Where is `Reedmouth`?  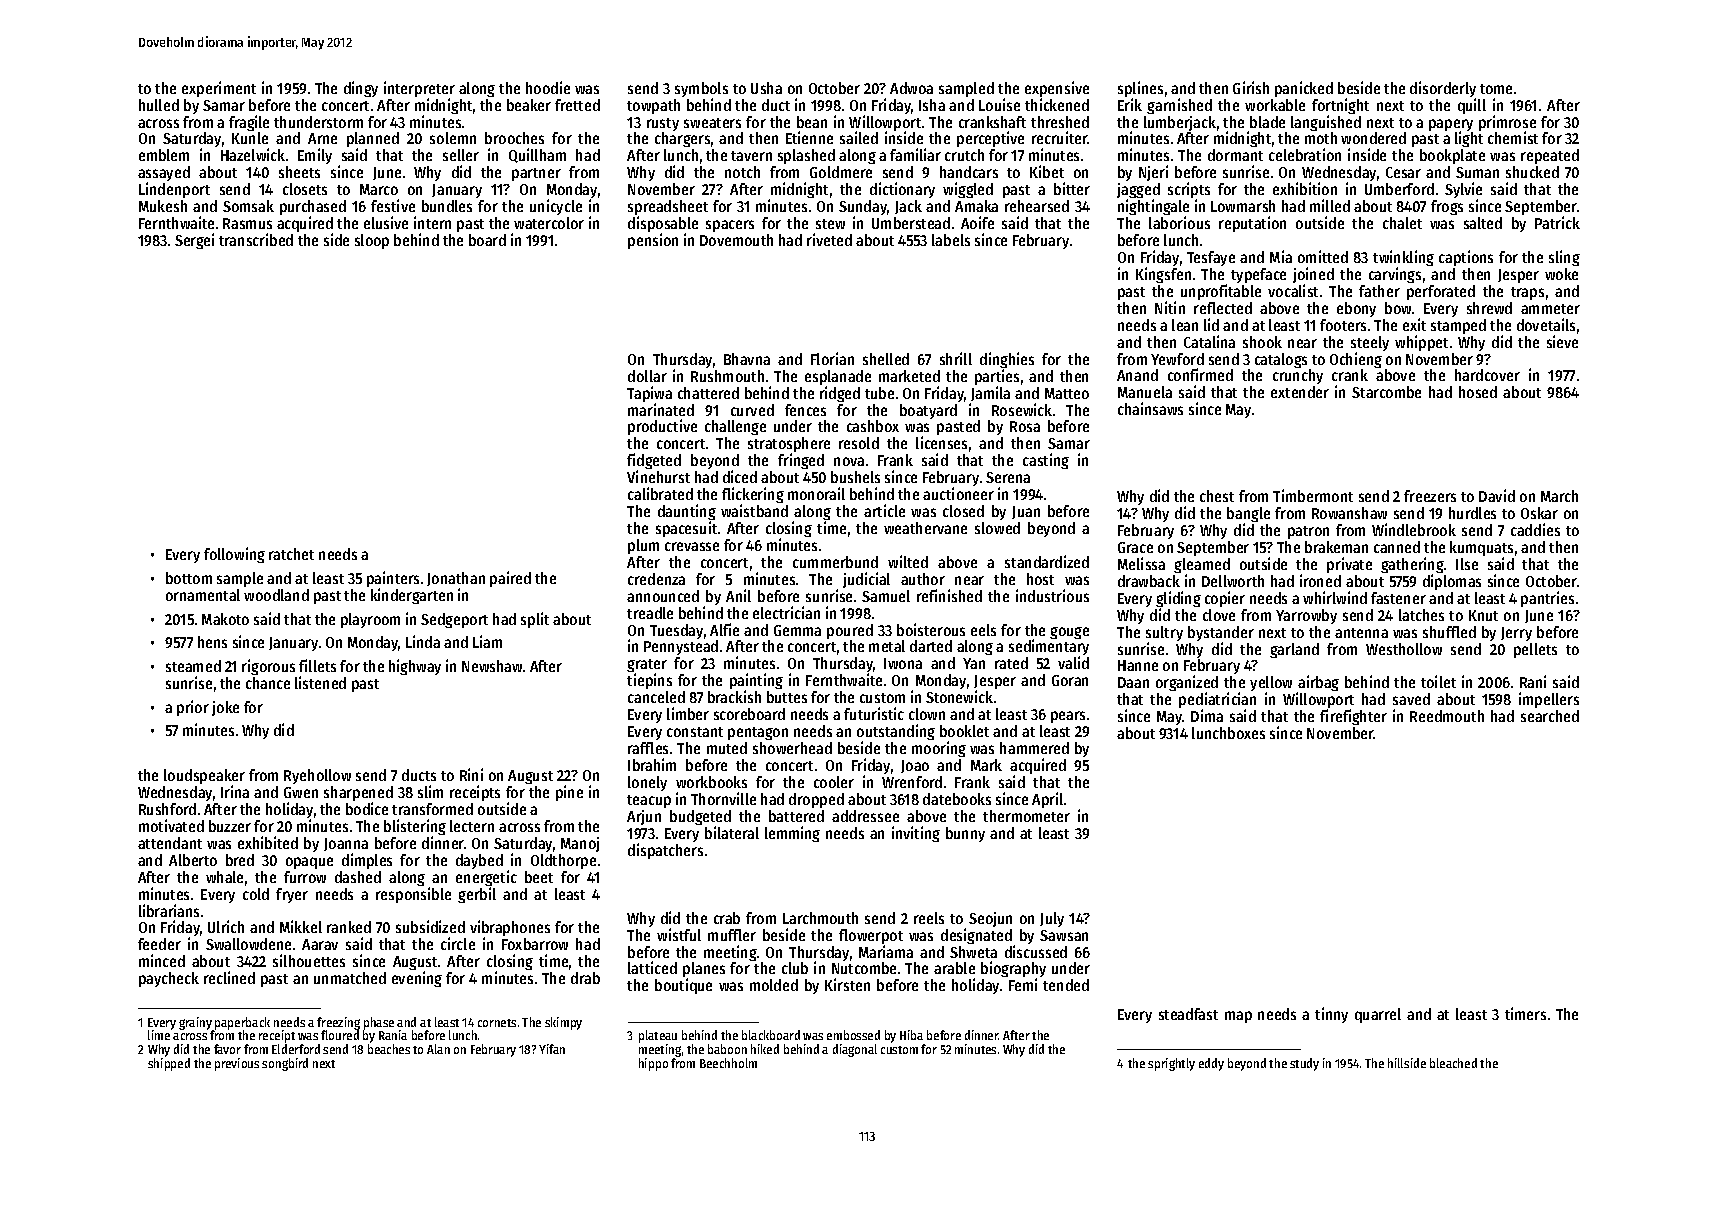
Reedmouth is located at coordinates (1447, 716).
